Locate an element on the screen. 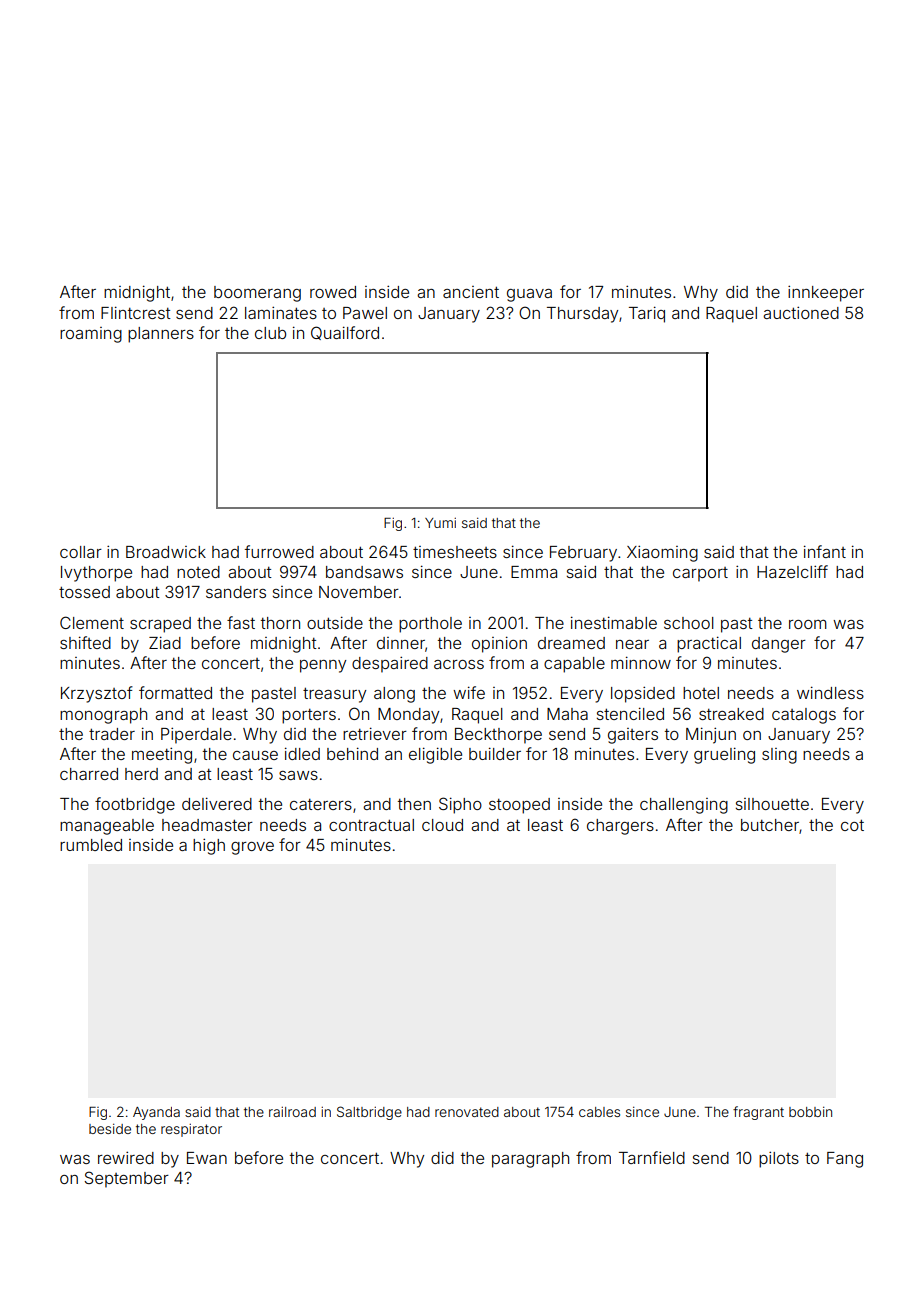 The image size is (924, 1308). infant is located at coordinates (825, 551).
